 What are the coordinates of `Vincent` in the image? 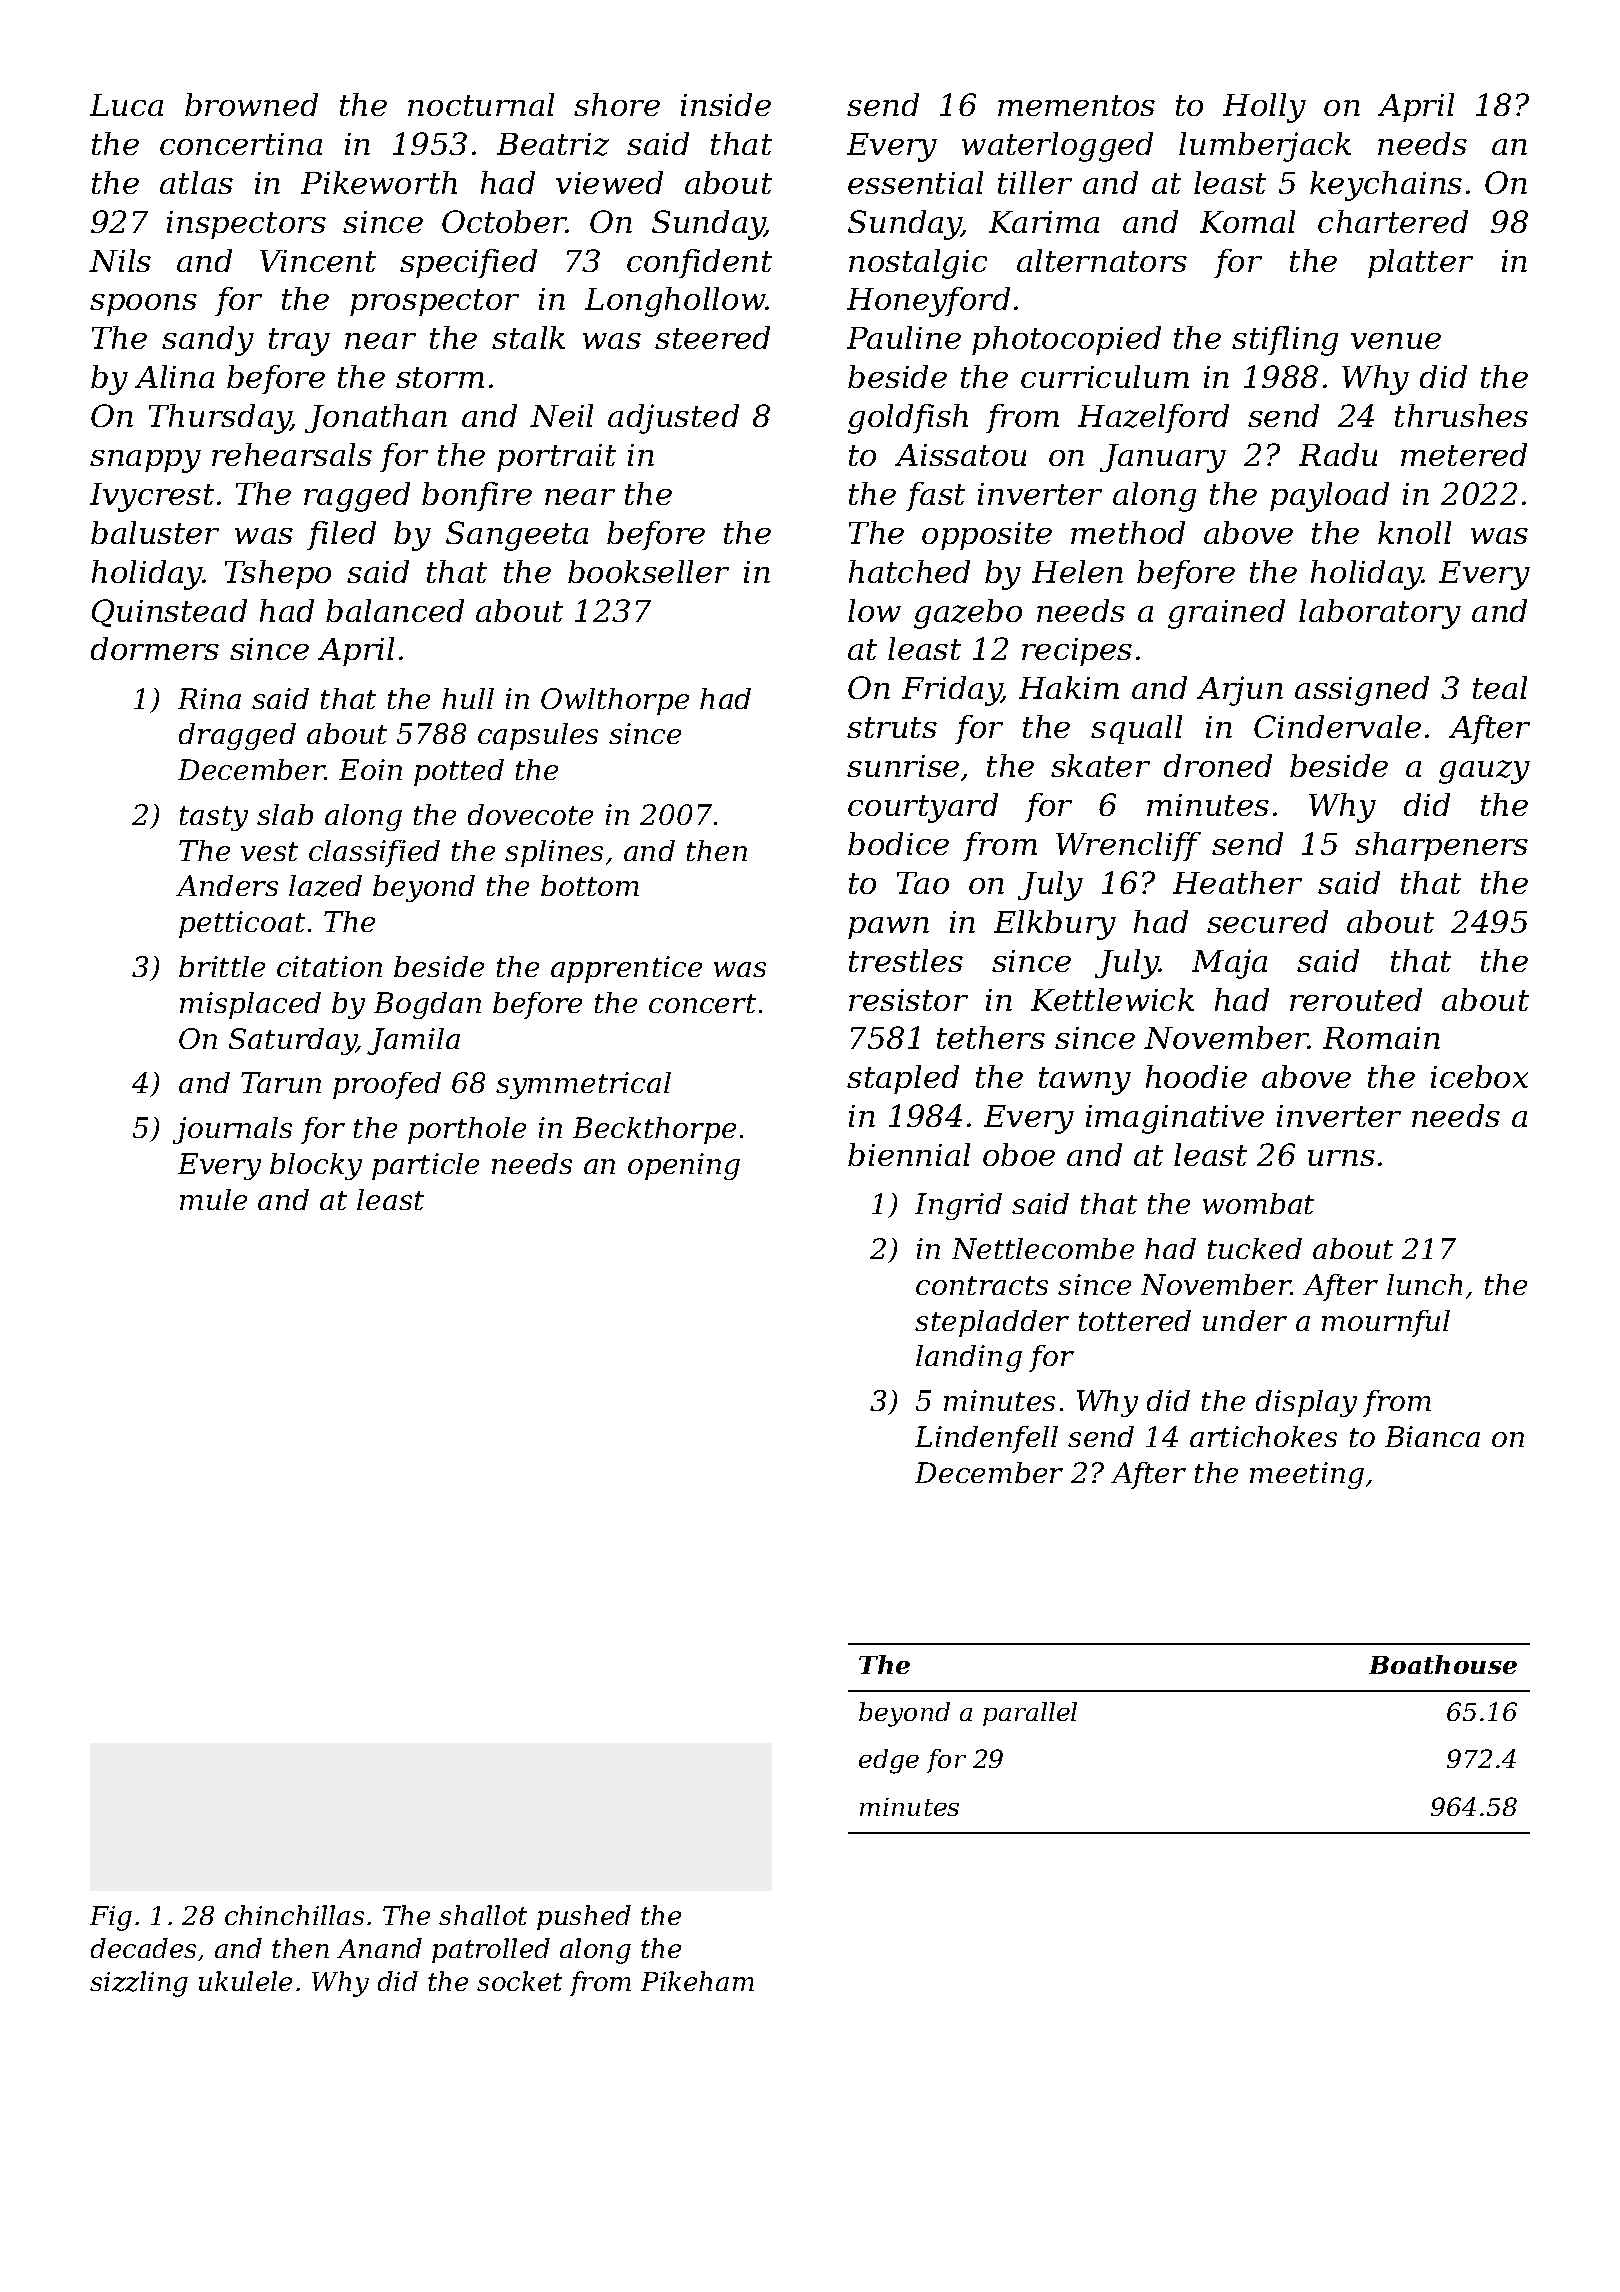 It's located at (318, 261).
